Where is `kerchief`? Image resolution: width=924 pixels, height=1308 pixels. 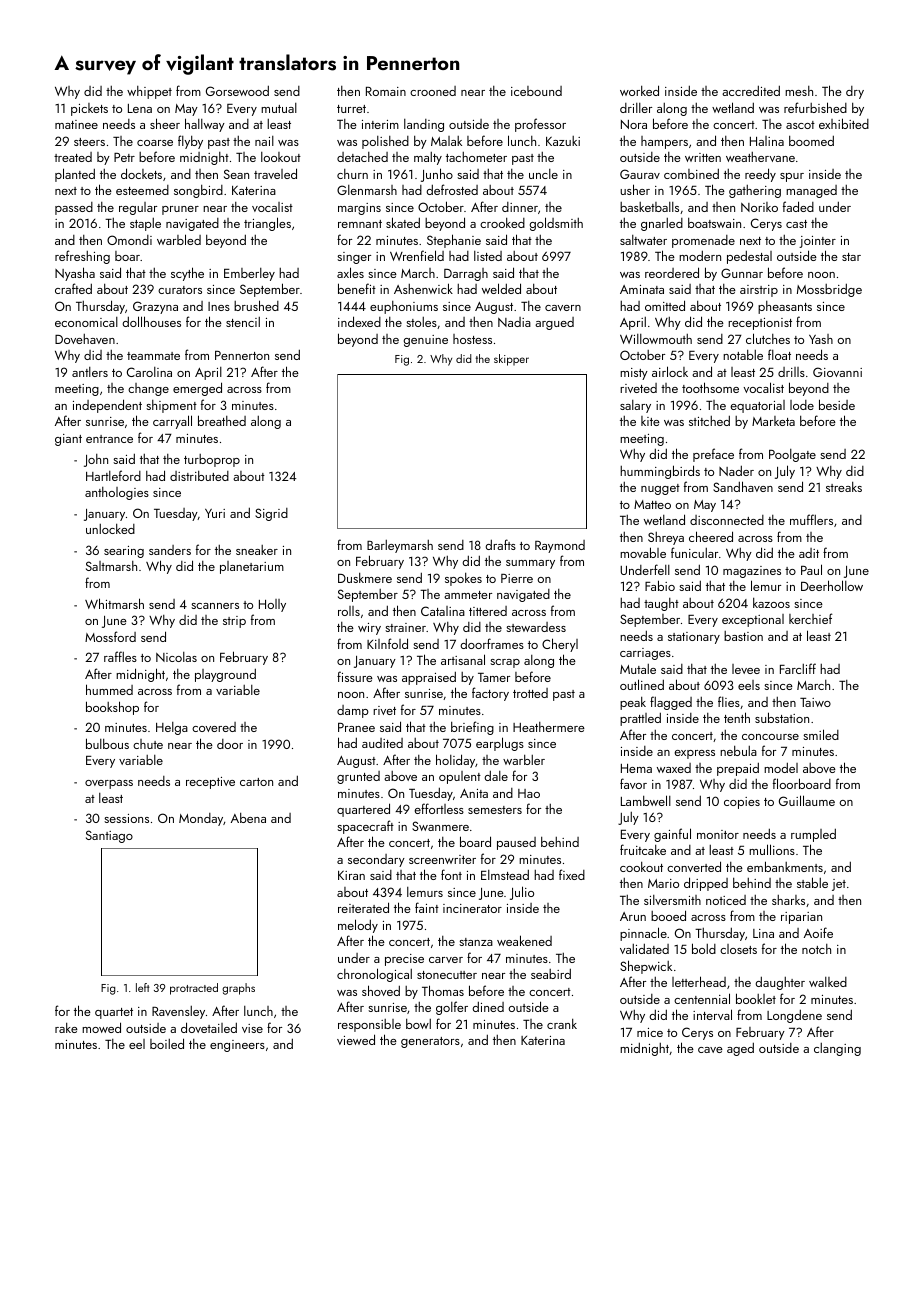 kerchief is located at coordinates (811, 618).
